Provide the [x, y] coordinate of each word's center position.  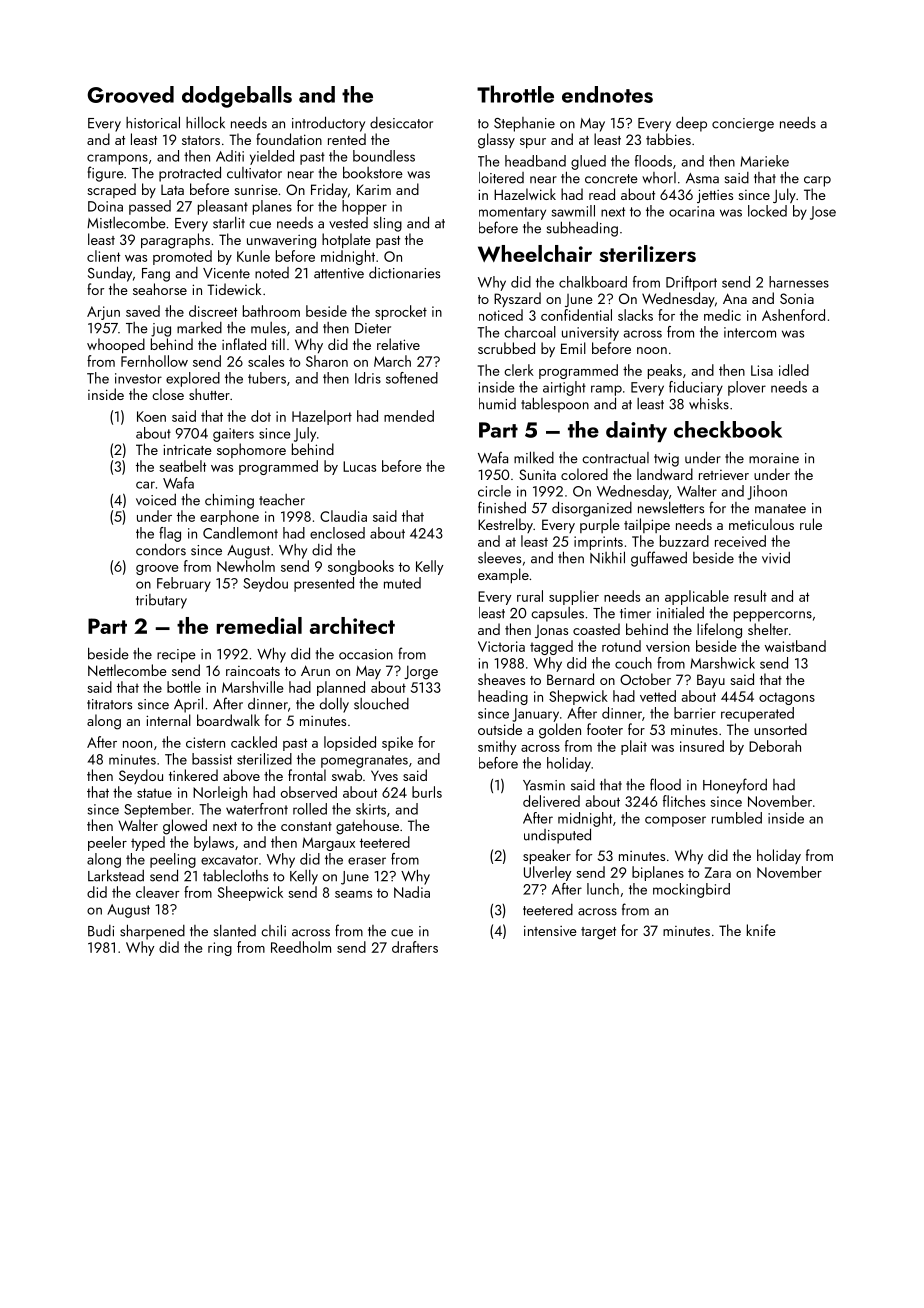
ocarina [691, 211]
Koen [151, 416]
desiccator [401, 123]
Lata [172, 190]
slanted [235, 931]
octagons [787, 698]
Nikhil [607, 557]
